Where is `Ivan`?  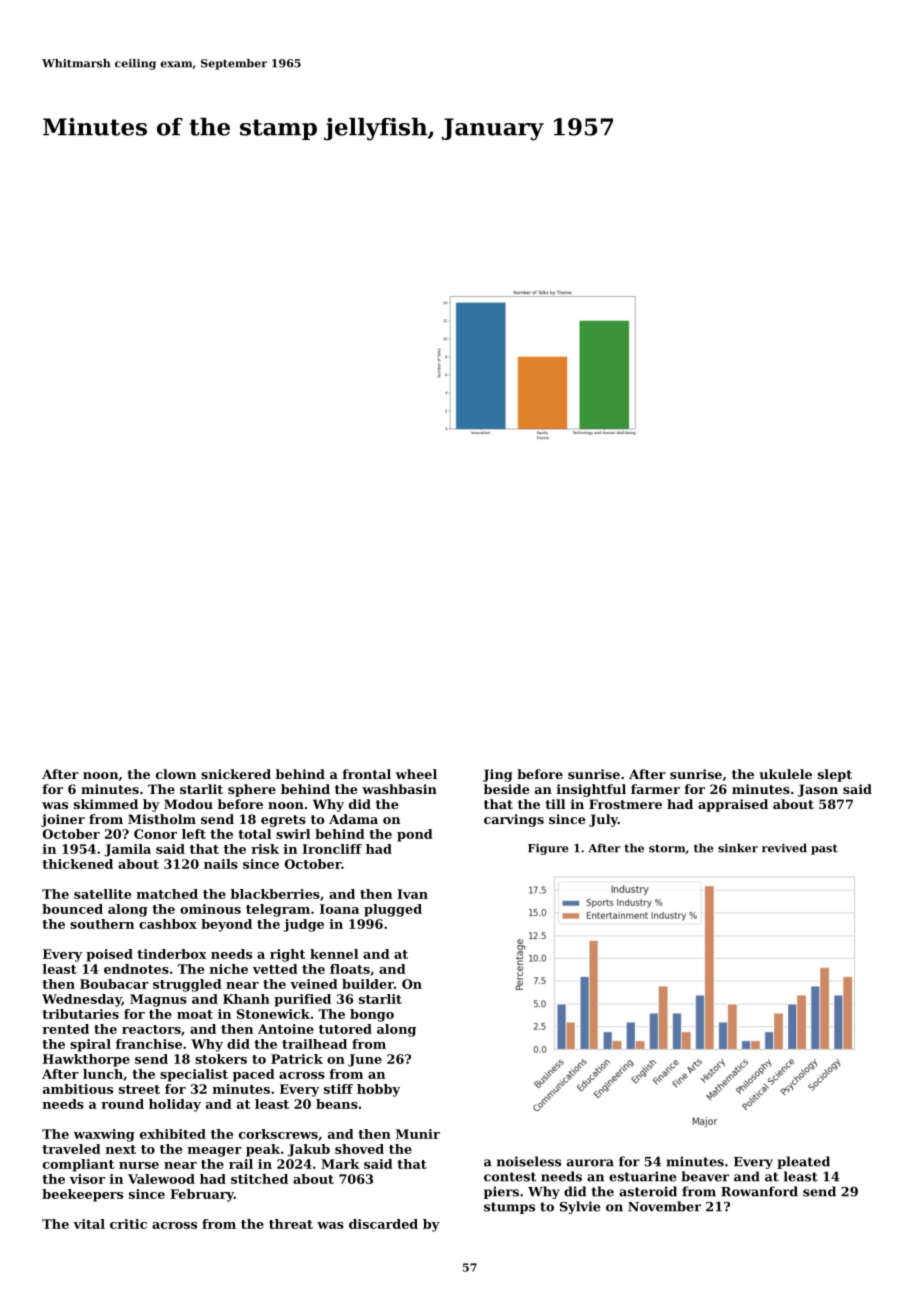
Ivan is located at coordinates (412, 894).
